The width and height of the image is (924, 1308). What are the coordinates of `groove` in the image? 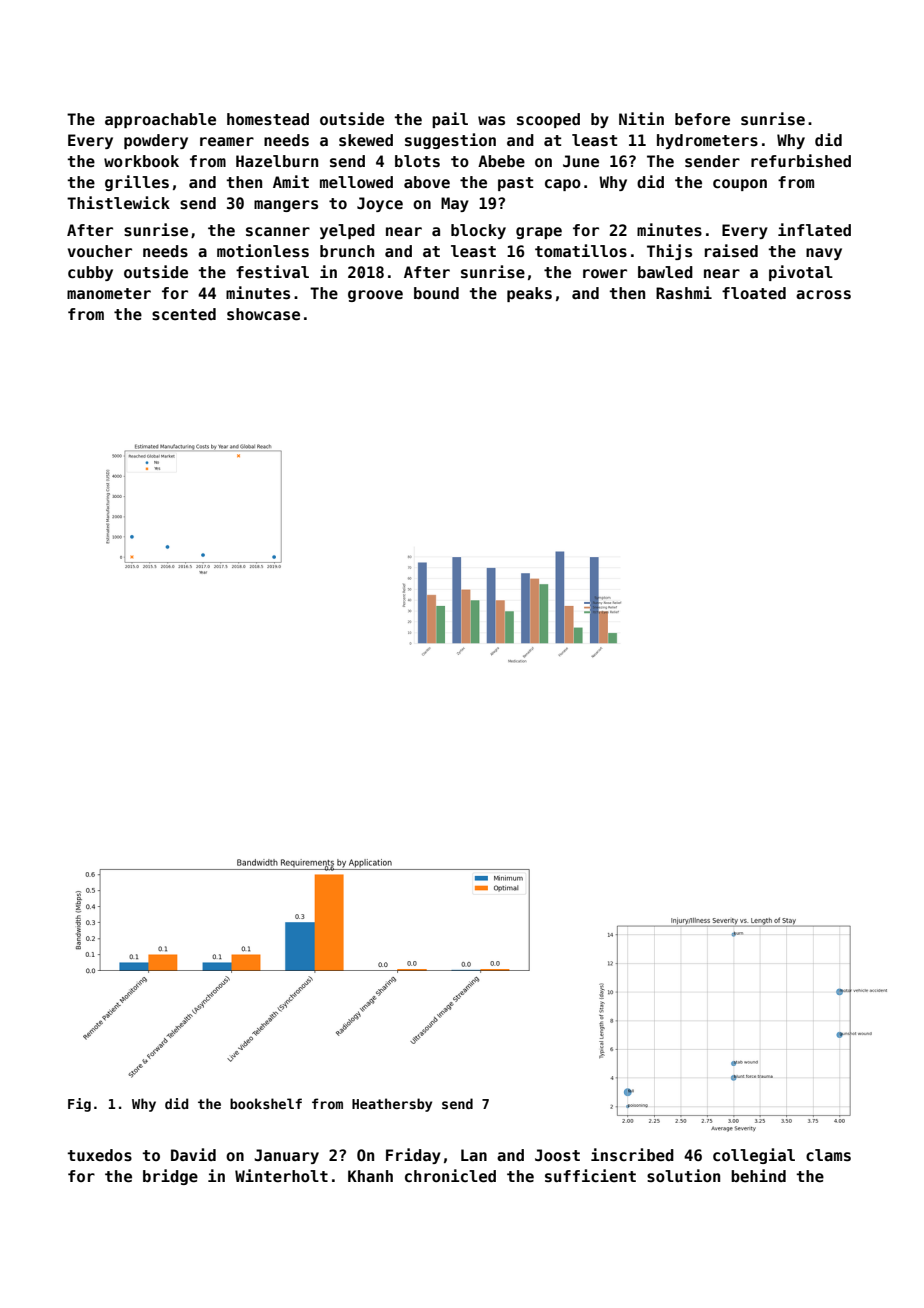 It's located at (375, 296).
